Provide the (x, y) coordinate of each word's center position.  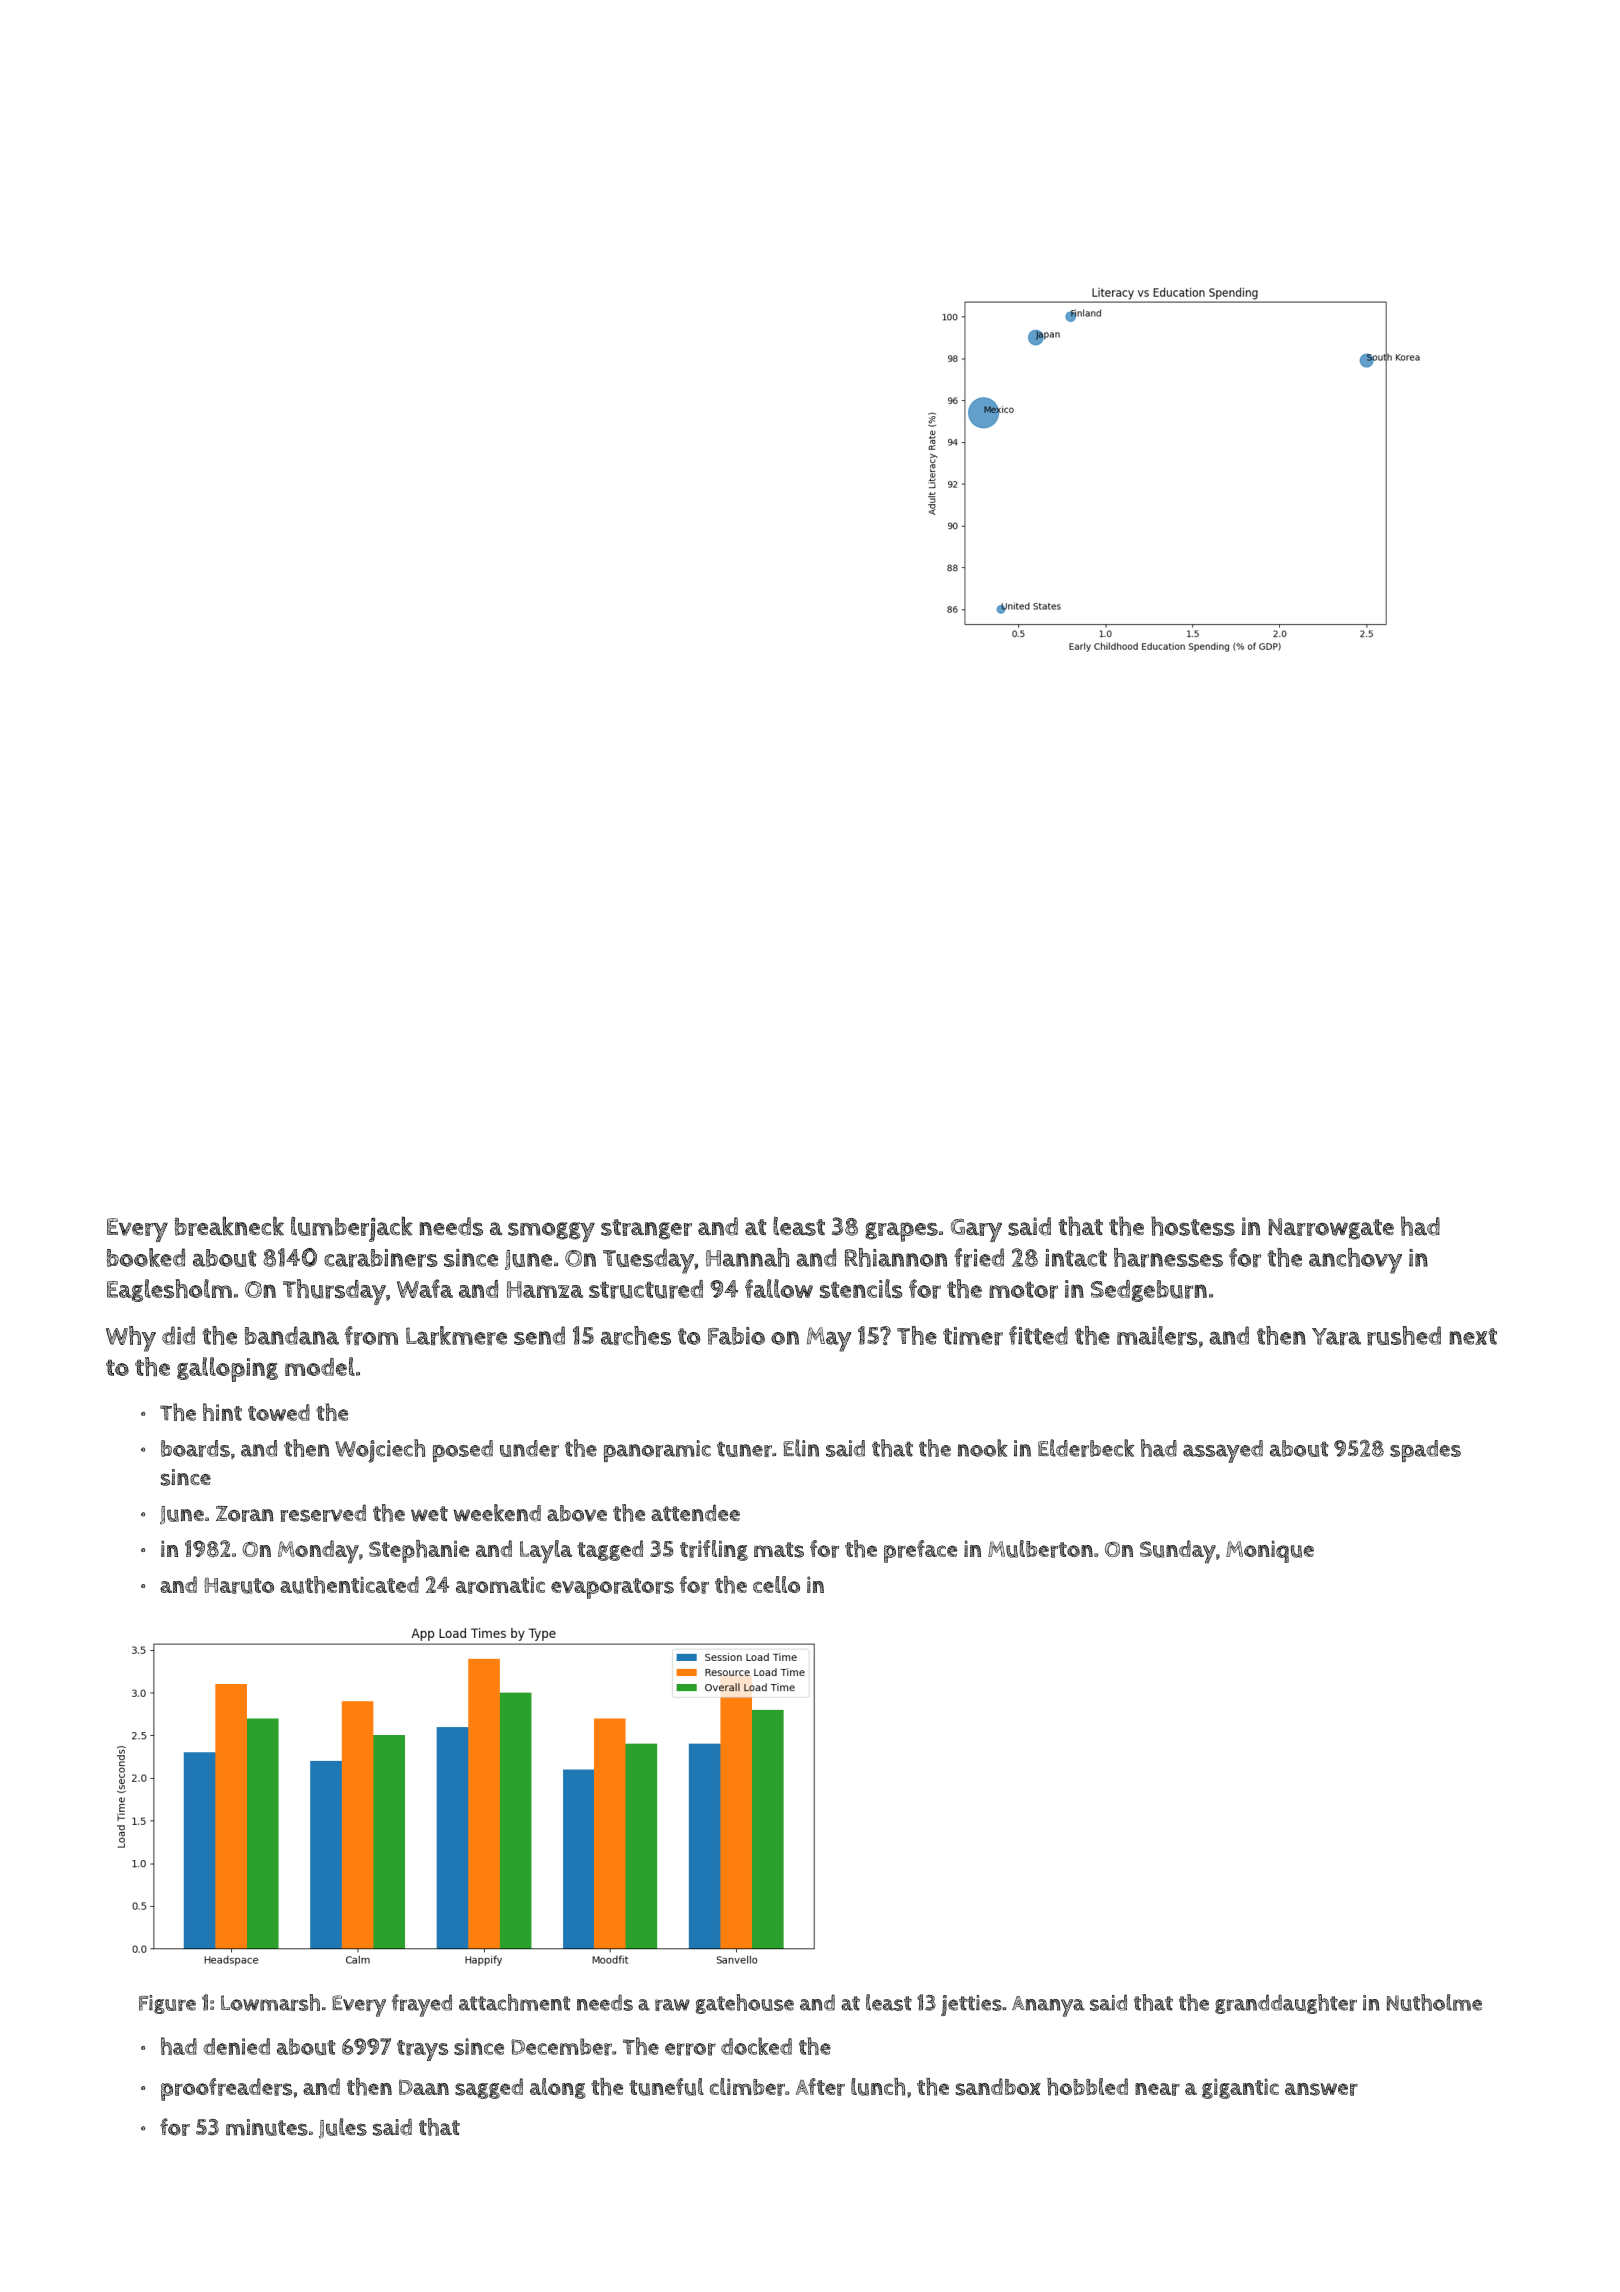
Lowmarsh (270, 2002)
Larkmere (456, 1335)
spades (1425, 1451)
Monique (1270, 1551)
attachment (514, 2002)
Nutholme (1434, 2002)
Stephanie (419, 1551)
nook (983, 1448)
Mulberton (1040, 1549)
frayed (422, 2005)
